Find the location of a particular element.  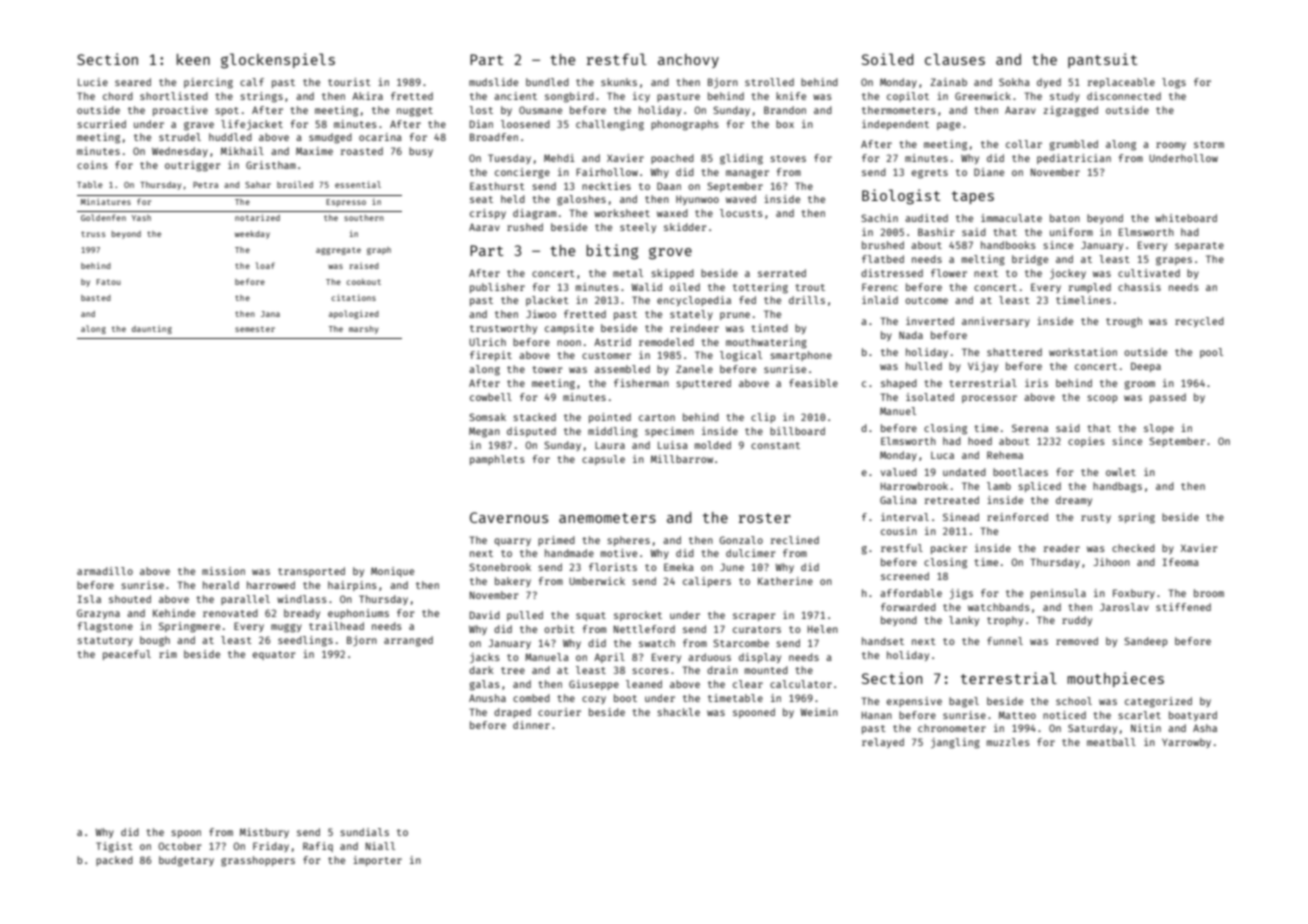

drills is located at coordinates (807, 300).
